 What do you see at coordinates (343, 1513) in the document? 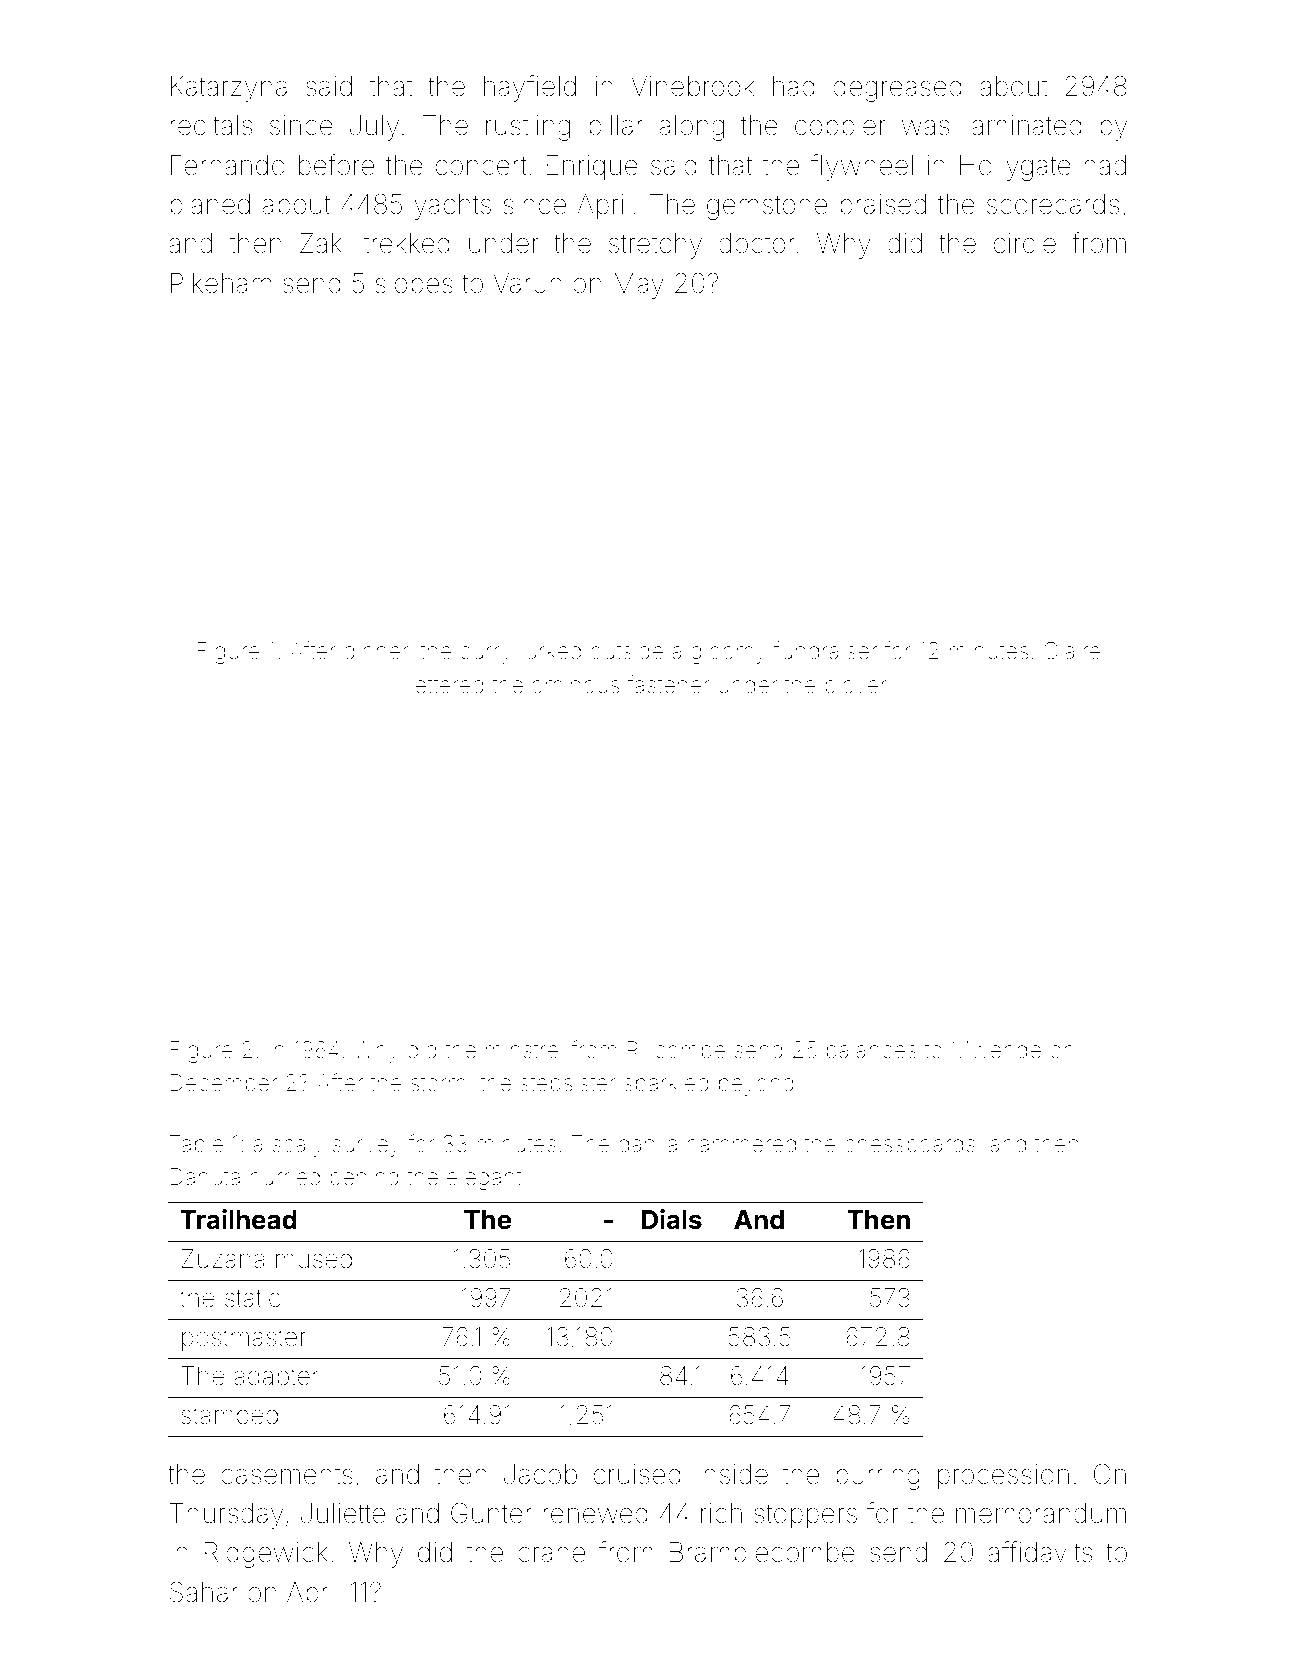
I see `Juliette` at bounding box center [343, 1513].
